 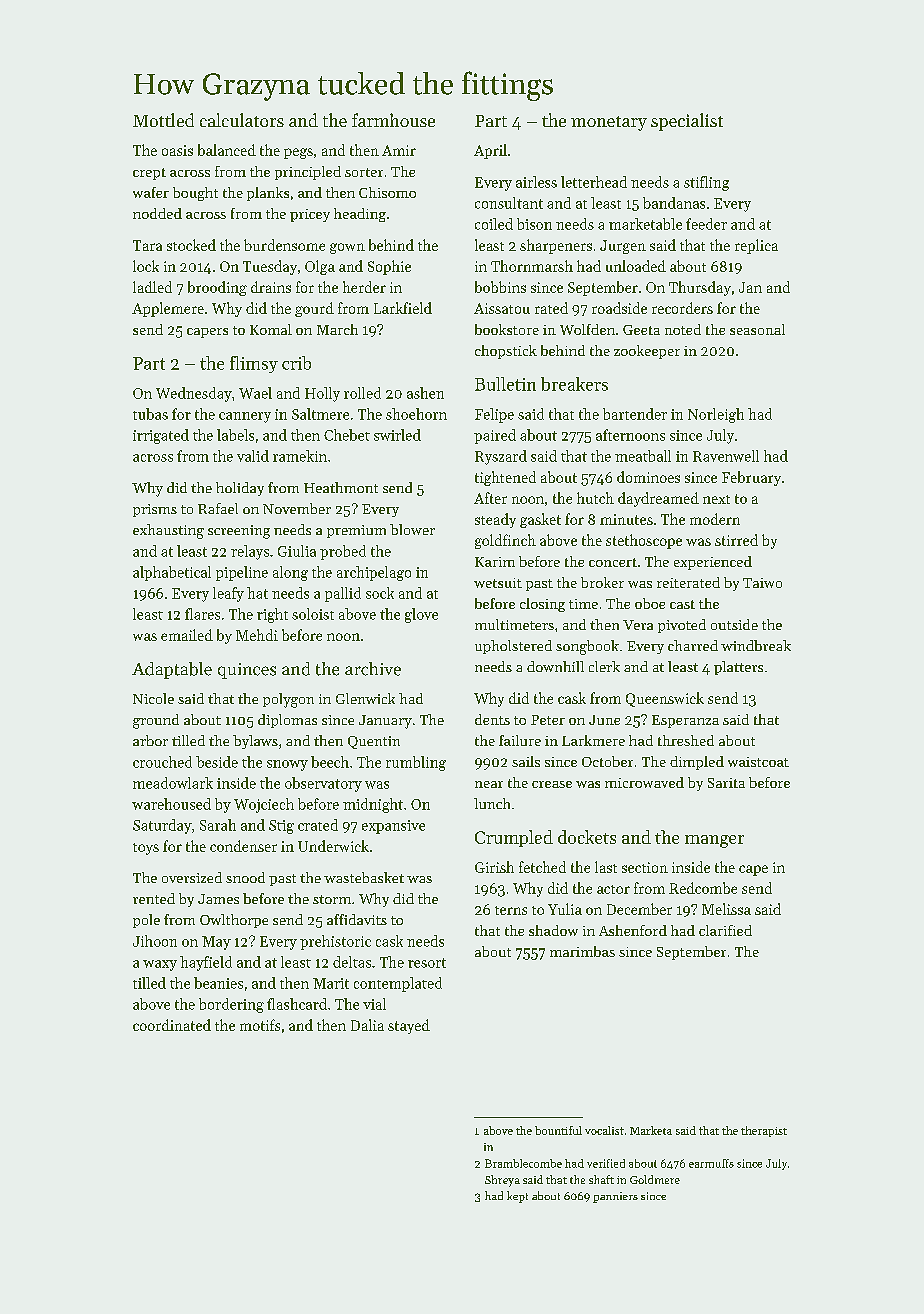 What do you see at coordinates (310, 215) in the image?
I see `pricey` at bounding box center [310, 215].
